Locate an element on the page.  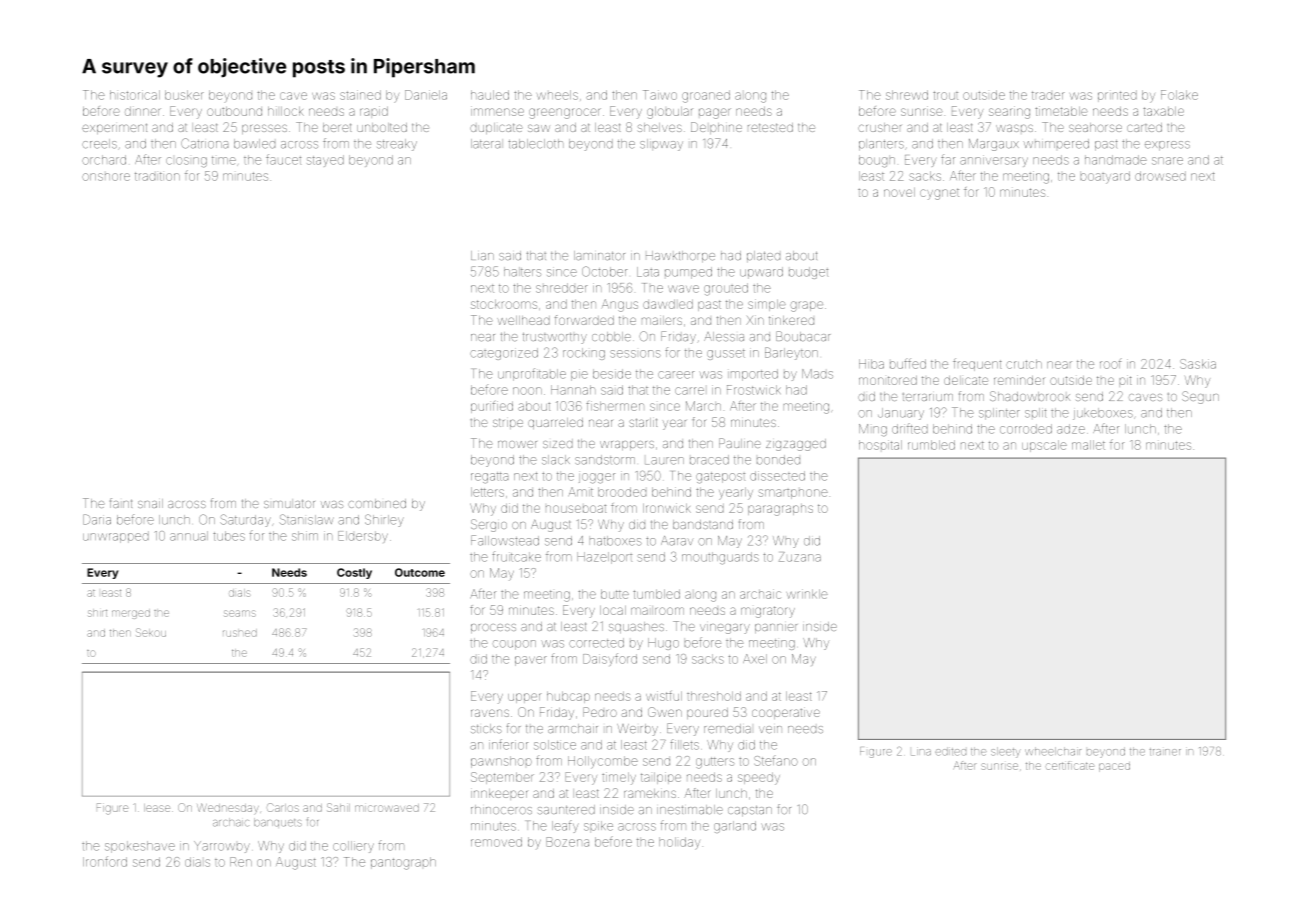
pager is located at coordinates (715, 113).
